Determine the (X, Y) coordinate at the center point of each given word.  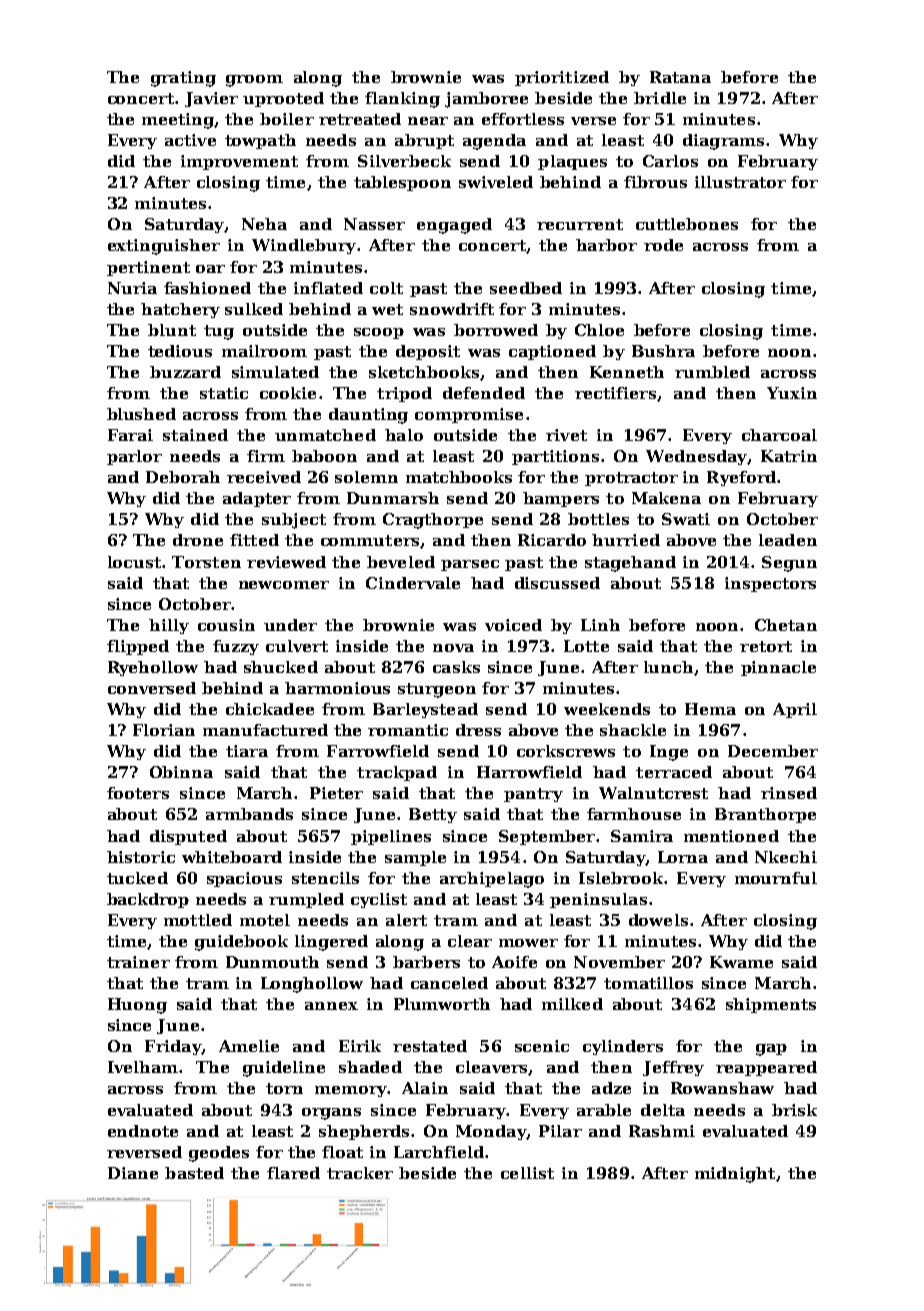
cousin (226, 625)
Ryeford (741, 478)
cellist (527, 1173)
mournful (776, 878)
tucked (137, 878)
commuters (370, 540)
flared (293, 1173)
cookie (288, 393)
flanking (402, 100)
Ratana (680, 77)
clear (470, 941)
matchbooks (459, 477)
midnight (735, 1175)
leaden (788, 540)
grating (183, 79)
